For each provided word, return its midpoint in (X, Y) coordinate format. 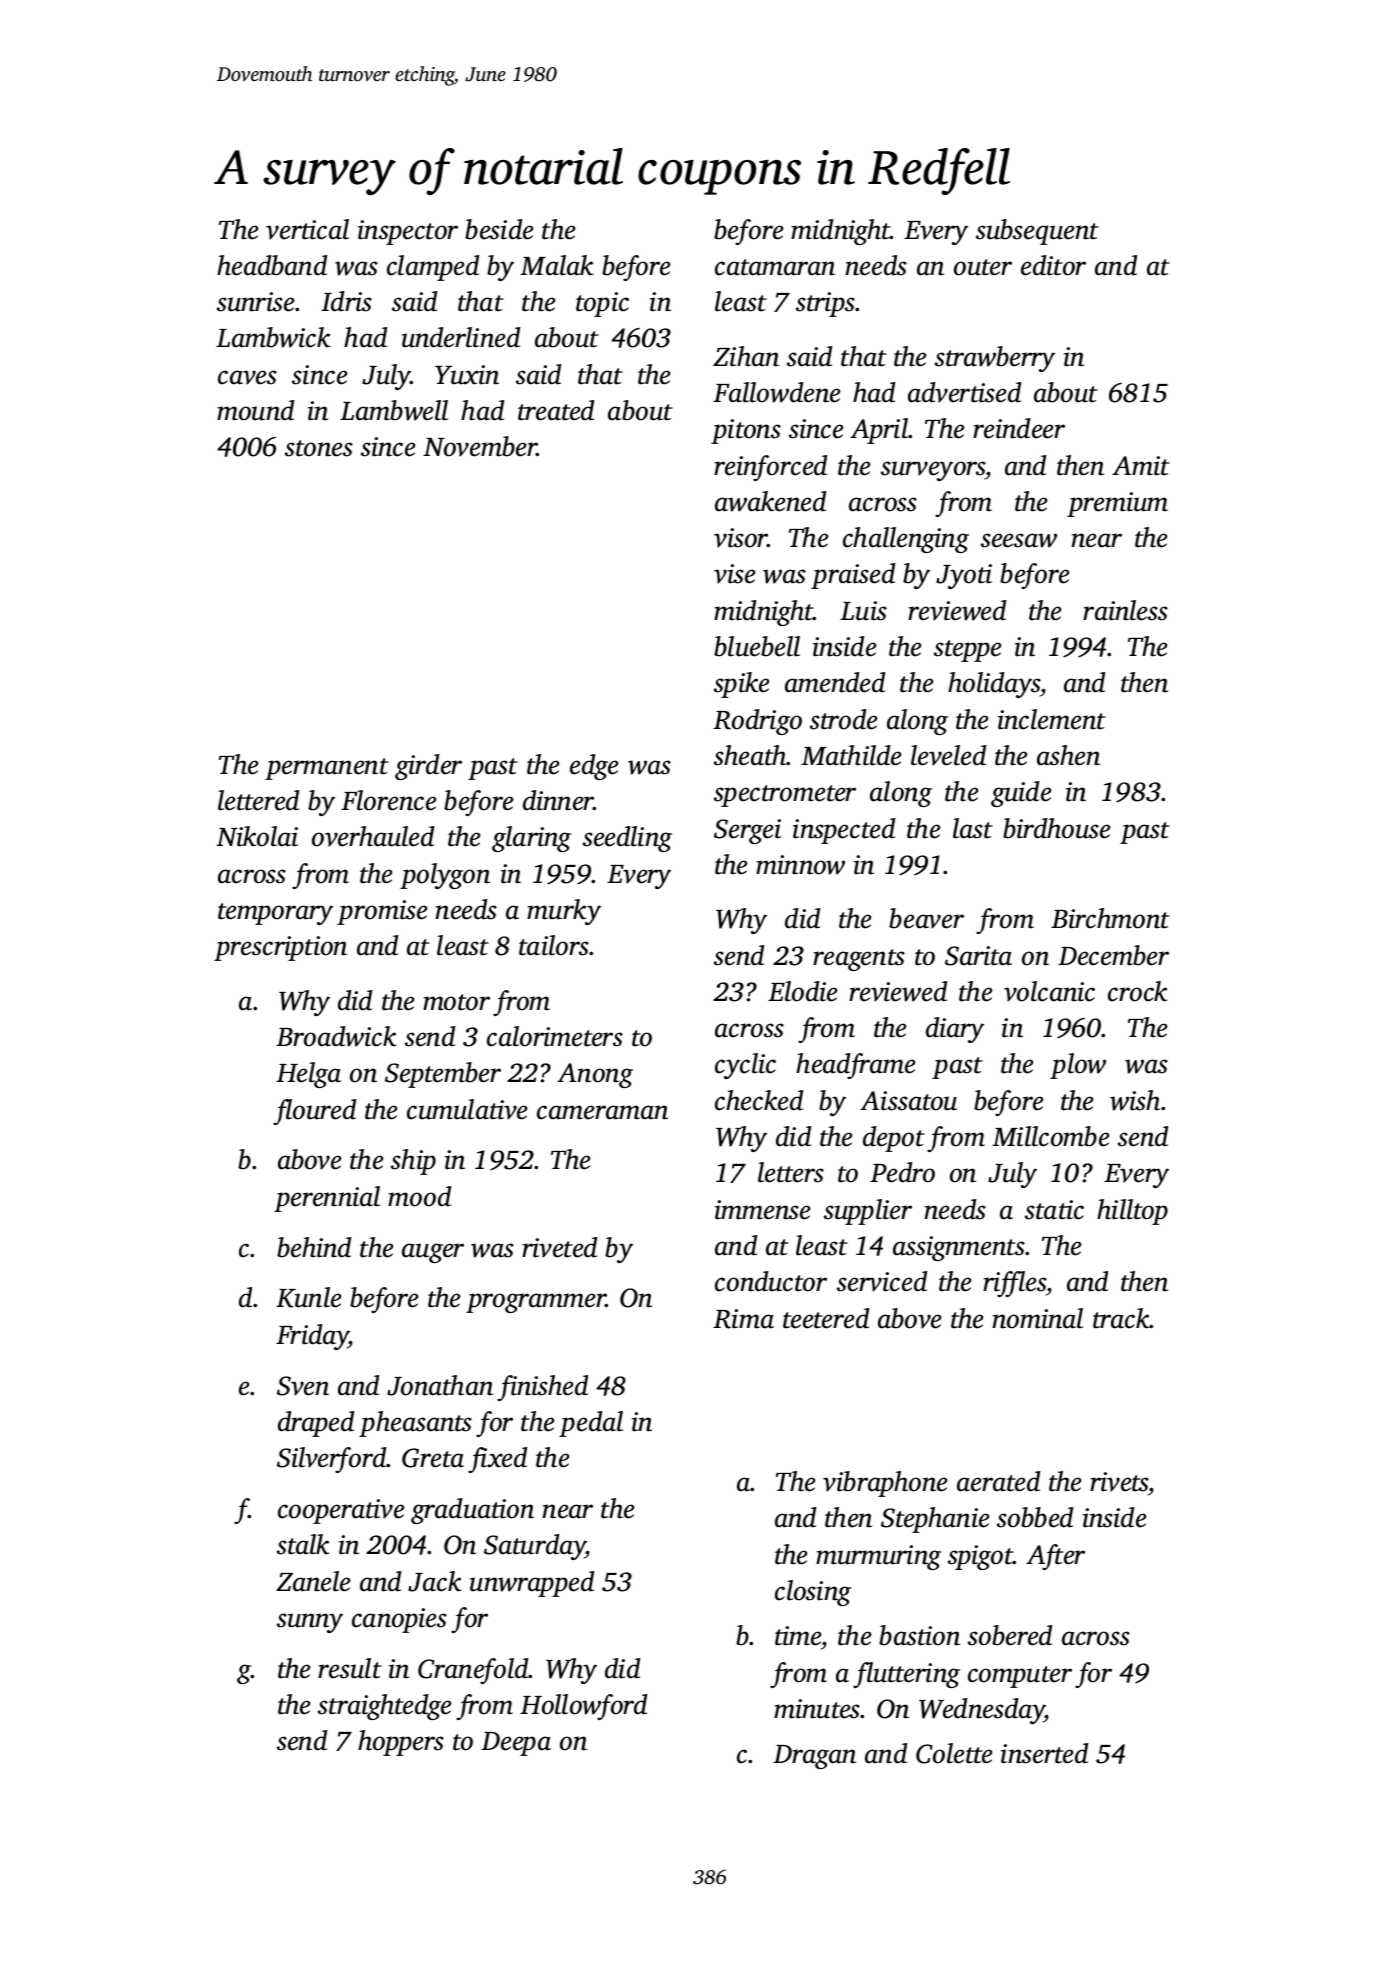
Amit (1141, 466)
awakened (770, 501)
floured (314, 1112)
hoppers (401, 1743)
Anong (595, 1075)
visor (741, 538)
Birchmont (1110, 918)
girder (428, 767)
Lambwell (394, 410)
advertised (964, 392)
